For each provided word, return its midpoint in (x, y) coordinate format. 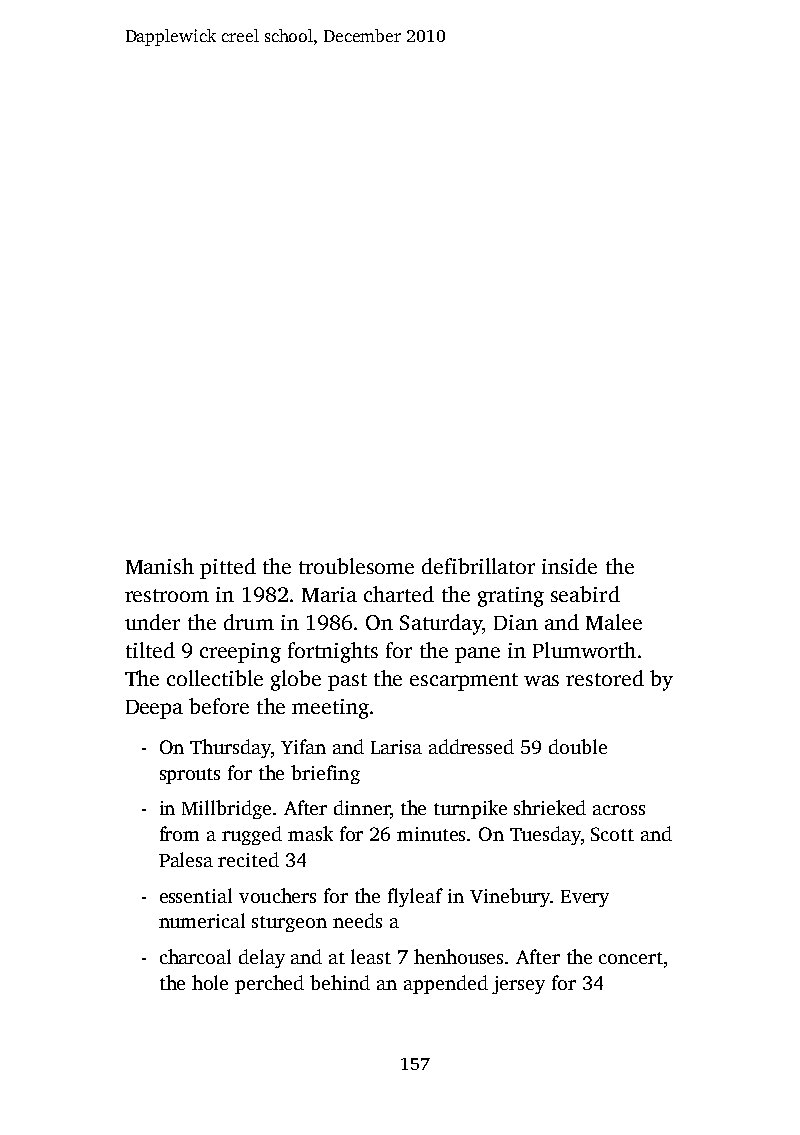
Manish (160, 566)
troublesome (356, 566)
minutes (431, 834)
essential (196, 895)
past (347, 682)
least (371, 956)
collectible (215, 678)
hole (210, 982)
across (619, 810)
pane (477, 655)
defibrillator (478, 566)
